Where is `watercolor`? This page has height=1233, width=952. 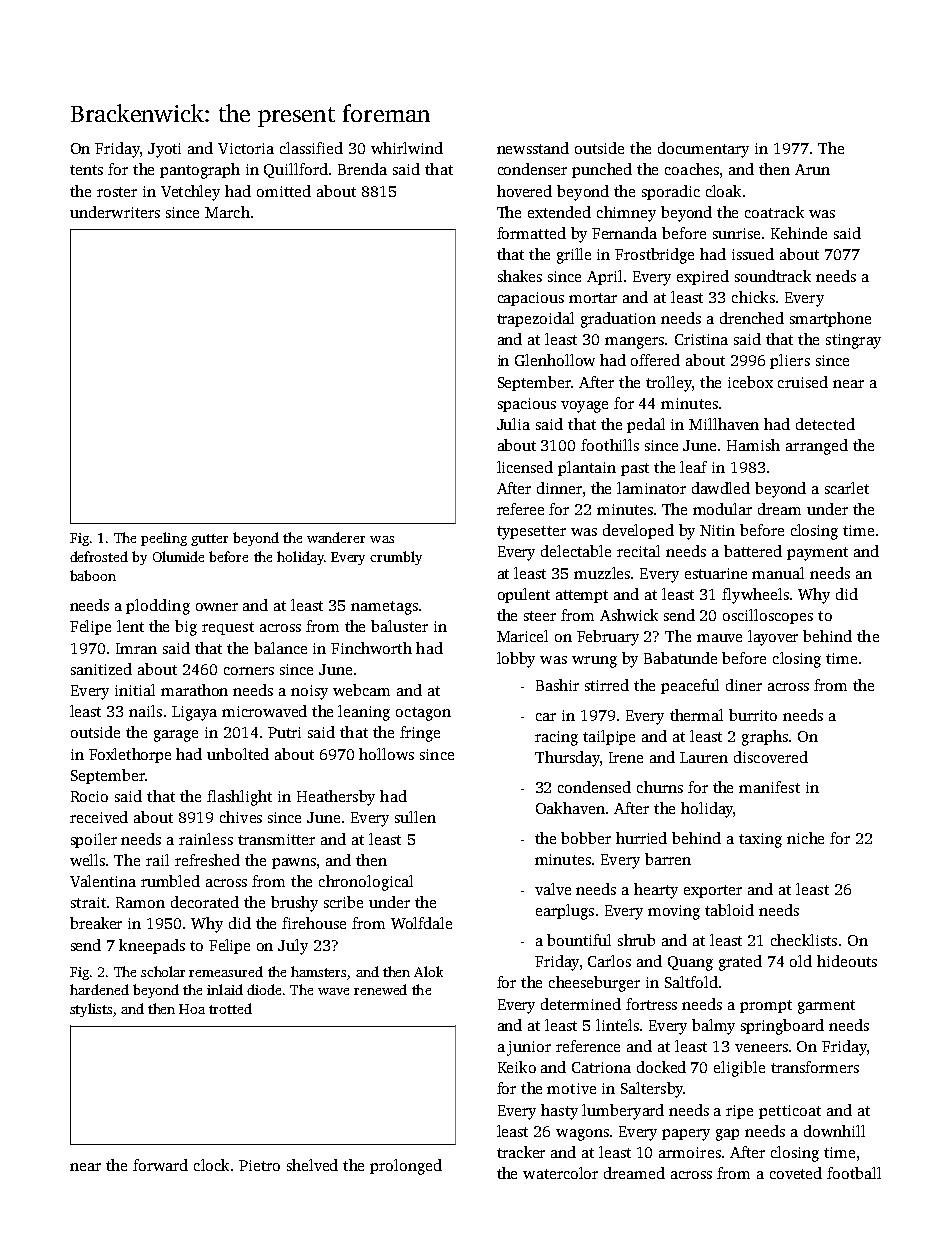
watercolor is located at coordinates (560, 1173).
